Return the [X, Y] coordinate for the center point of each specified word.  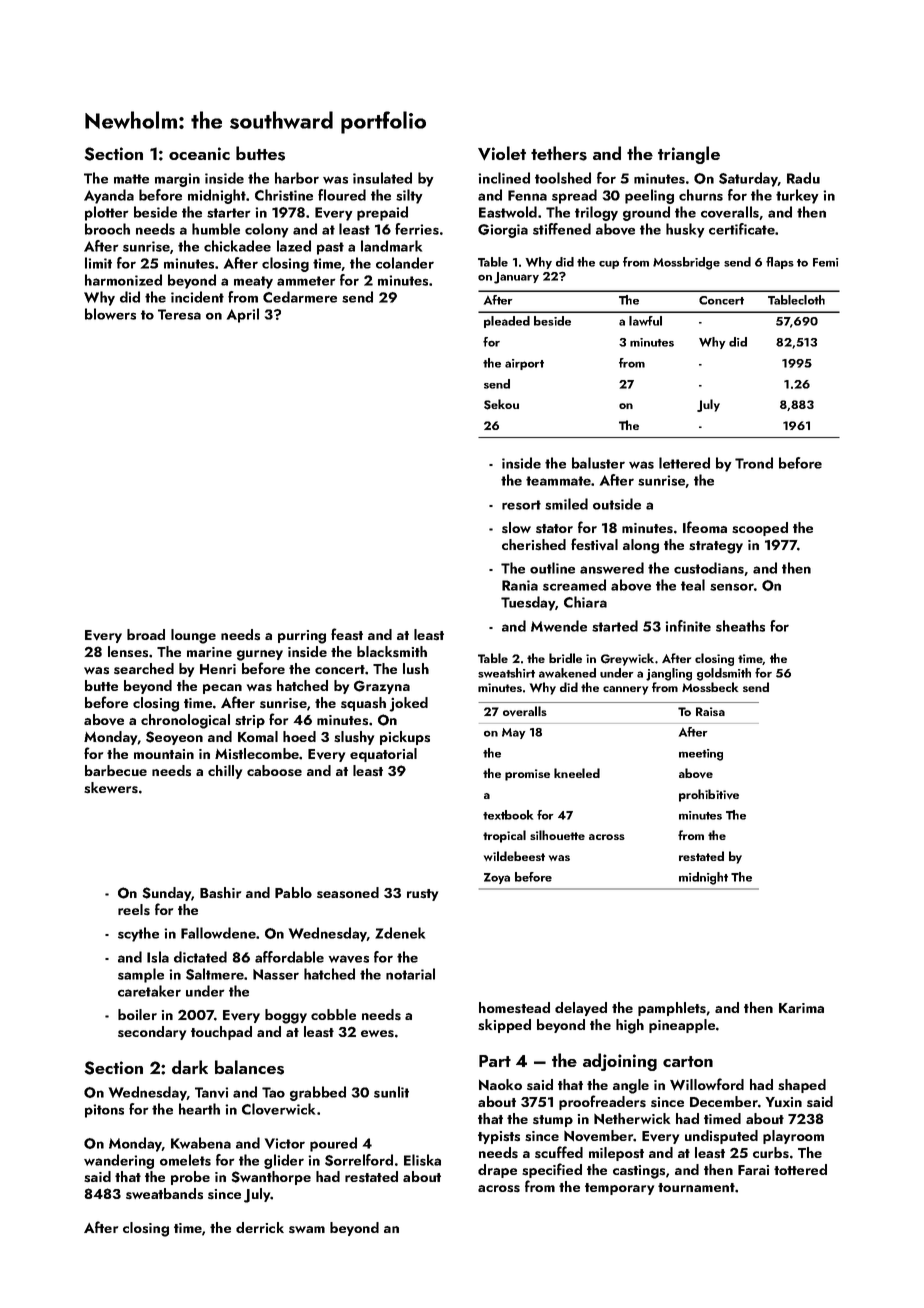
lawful [645, 321]
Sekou [501, 404]
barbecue [116, 770]
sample [141, 975]
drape [497, 1171]
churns [701, 195]
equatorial [383, 755]
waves [348, 959]
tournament [696, 1187]
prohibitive [709, 795]
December [724, 1101]
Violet [502, 153]
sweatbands [164, 1193]
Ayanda [109, 196]
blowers [110, 314]
